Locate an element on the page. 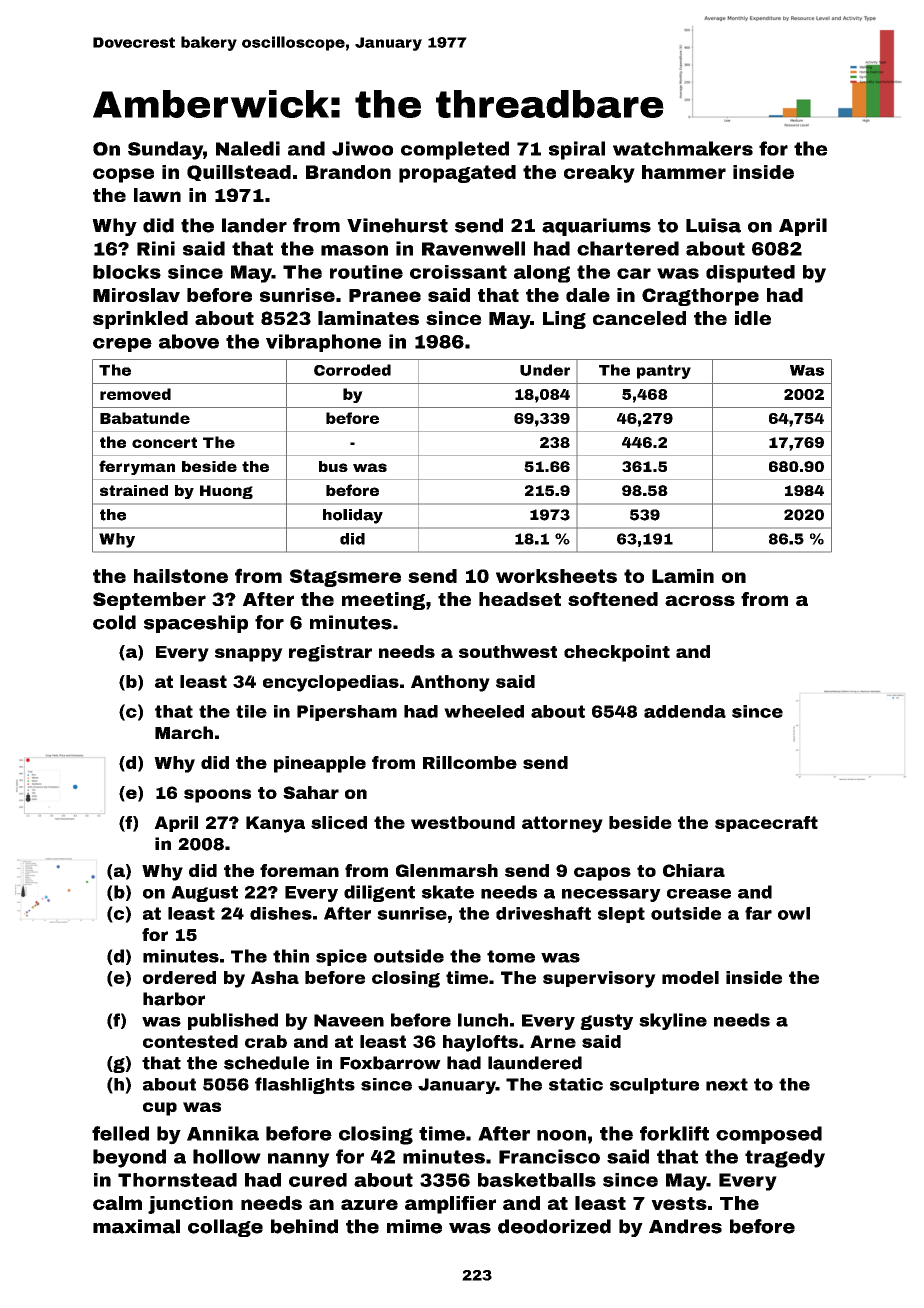 The width and height of the document is (924, 1308). softened is located at coordinates (613, 599).
